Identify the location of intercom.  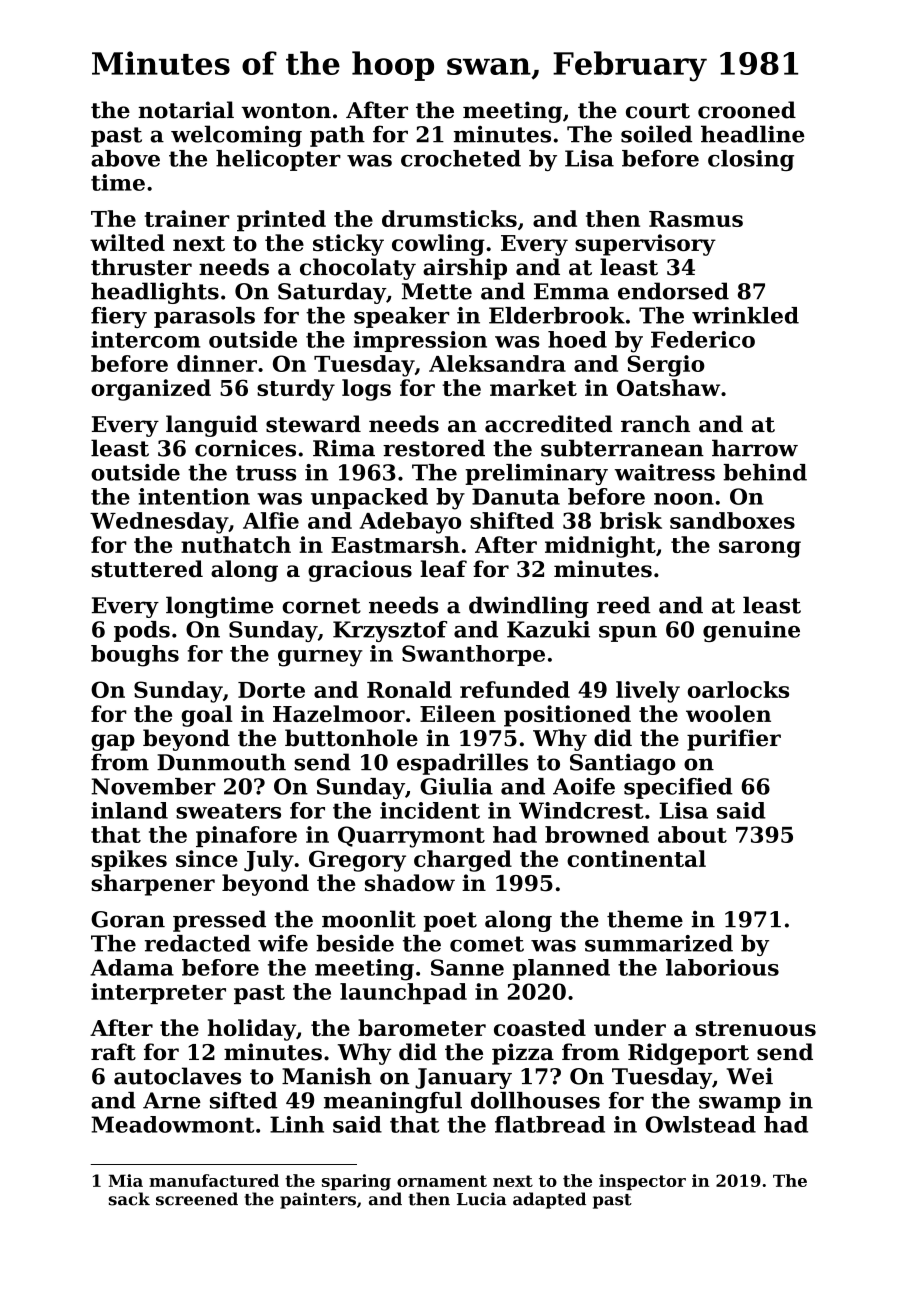
(145, 339).
